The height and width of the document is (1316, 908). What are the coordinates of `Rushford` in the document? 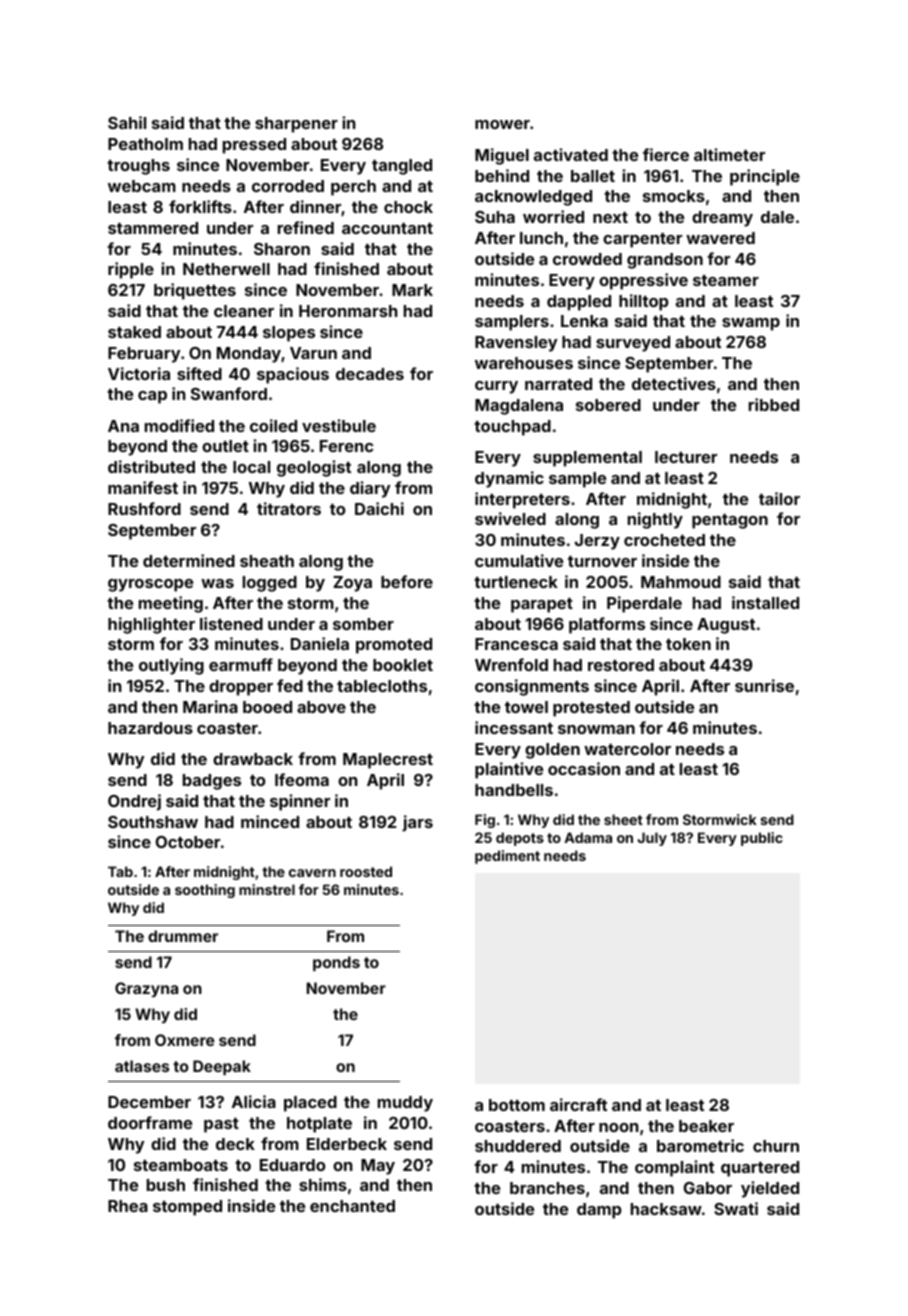 It's located at (144, 508).
